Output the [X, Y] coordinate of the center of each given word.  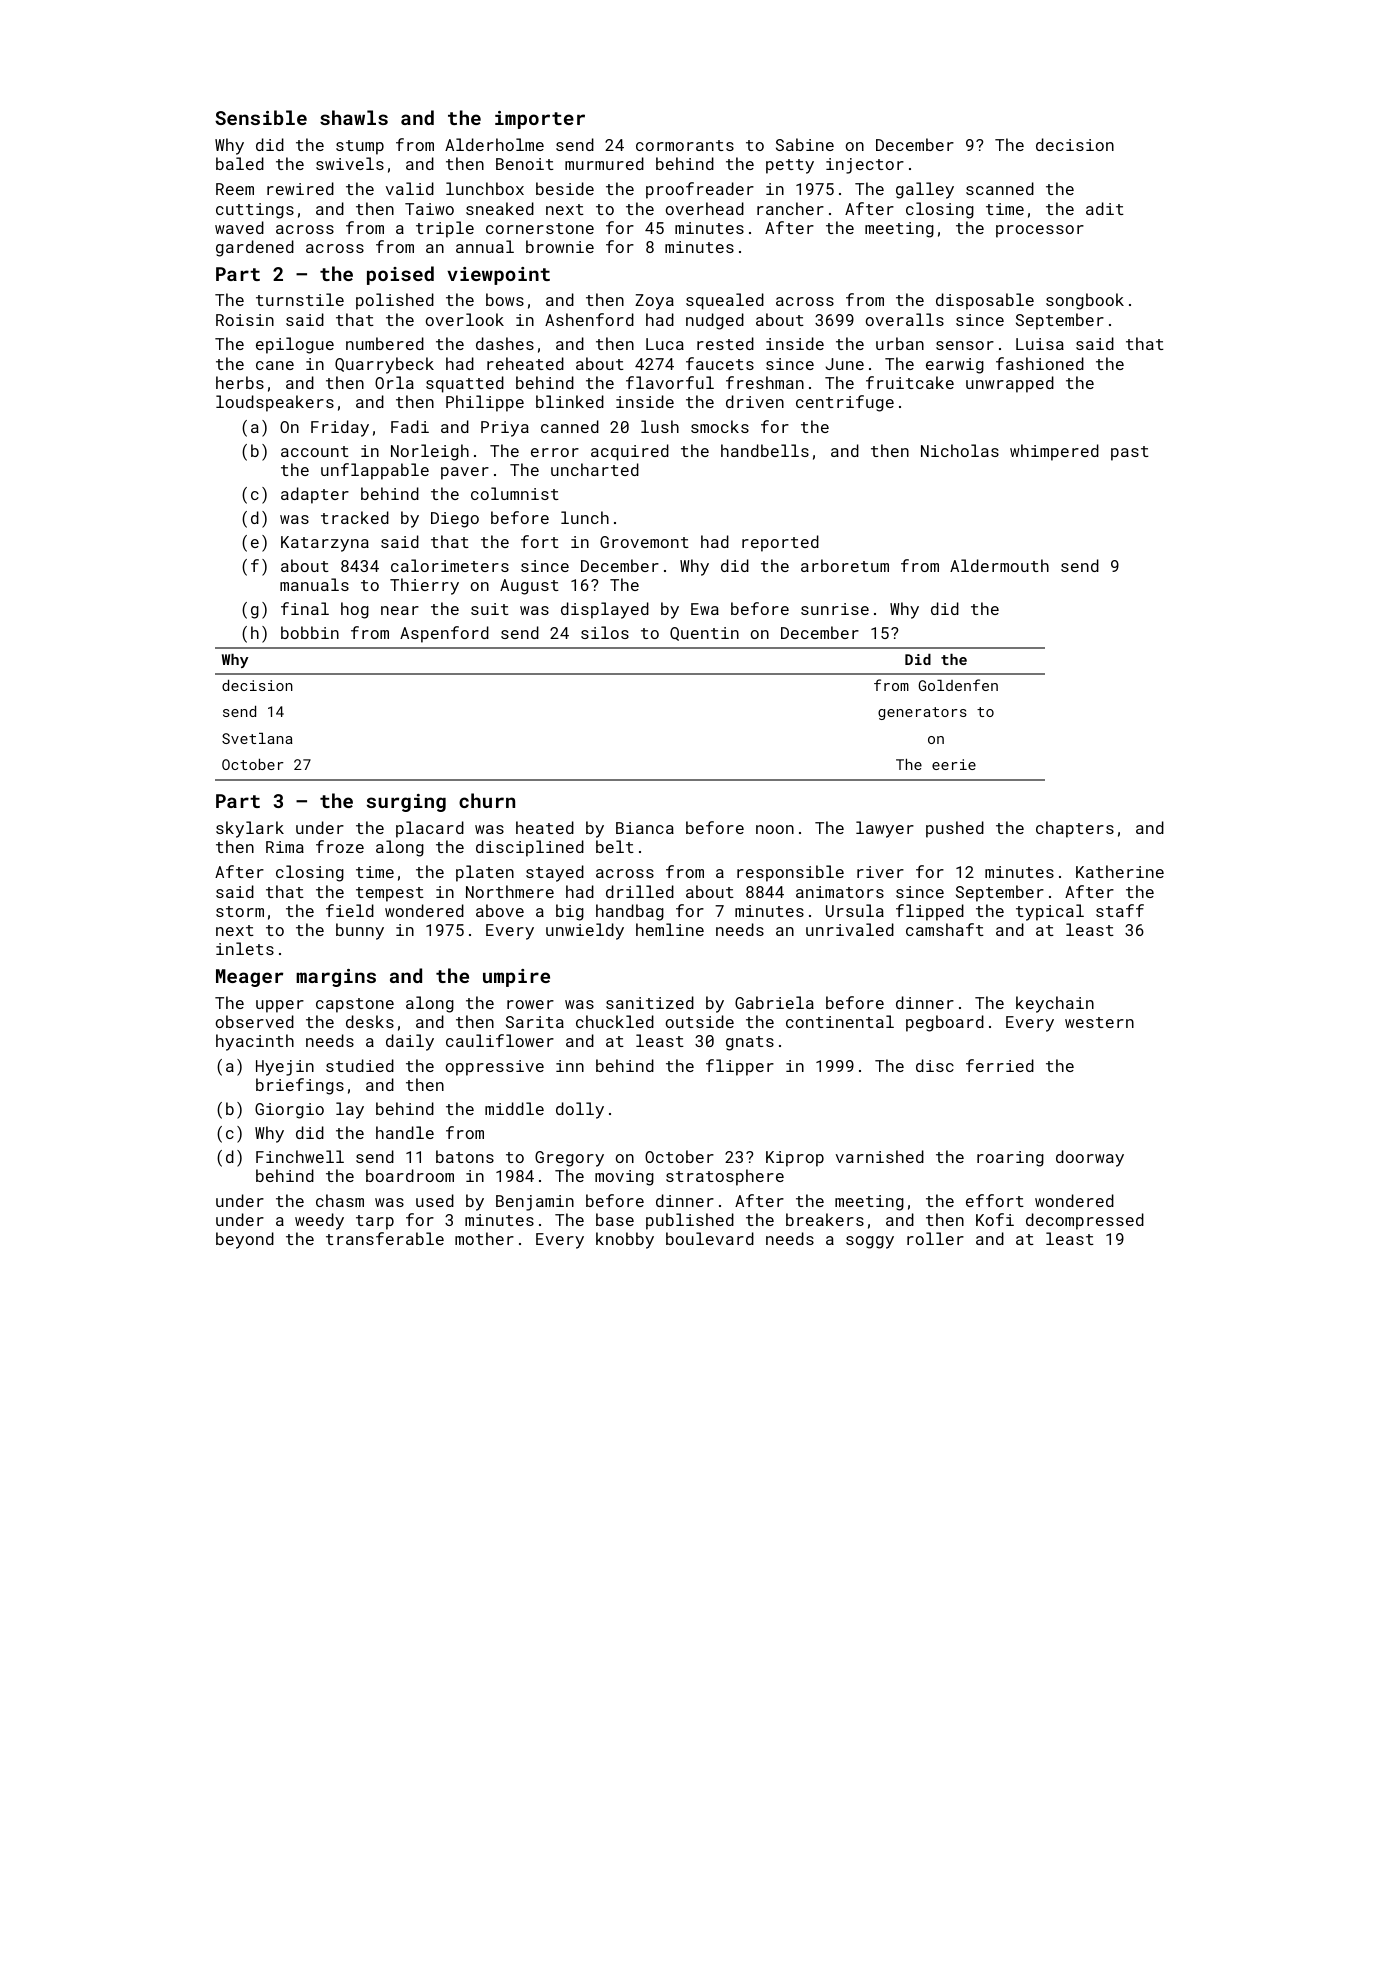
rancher [790, 208]
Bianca [645, 828]
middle [514, 1108]
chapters [1075, 829]
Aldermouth [999, 565]
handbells [765, 450]
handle [405, 1132]
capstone [355, 1005]
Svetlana [257, 738]
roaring [1010, 1159]
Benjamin [535, 1203]
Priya [505, 429]
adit [1105, 208]
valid [410, 188]
